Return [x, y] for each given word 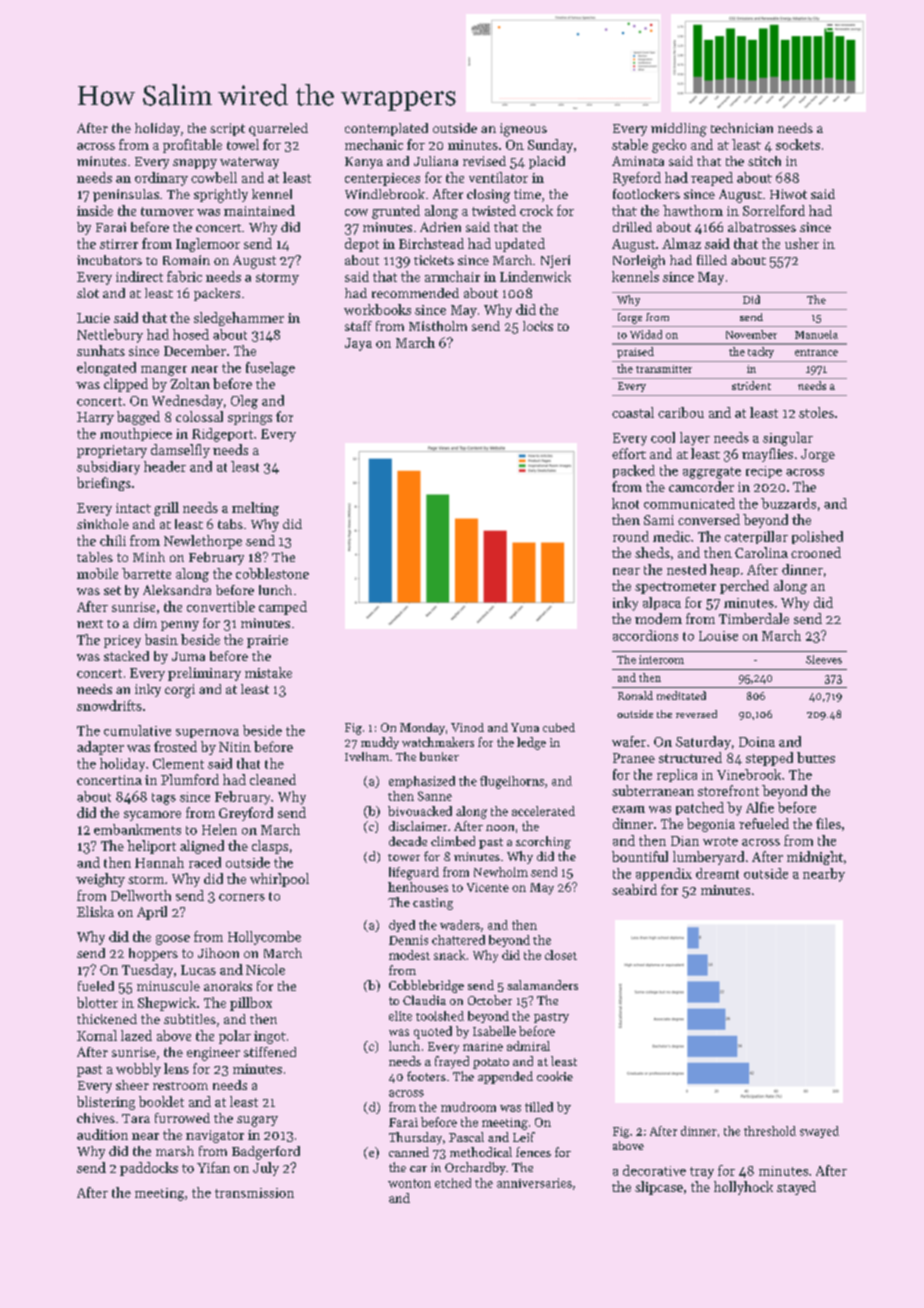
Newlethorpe [203, 542]
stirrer [119, 244]
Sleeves [824, 659]
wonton [409, 1183]
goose [173, 940]
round [631, 536]
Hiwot [788, 194]
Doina [757, 742]
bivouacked [420, 811]
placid [547, 162]
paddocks [149, 1169]
